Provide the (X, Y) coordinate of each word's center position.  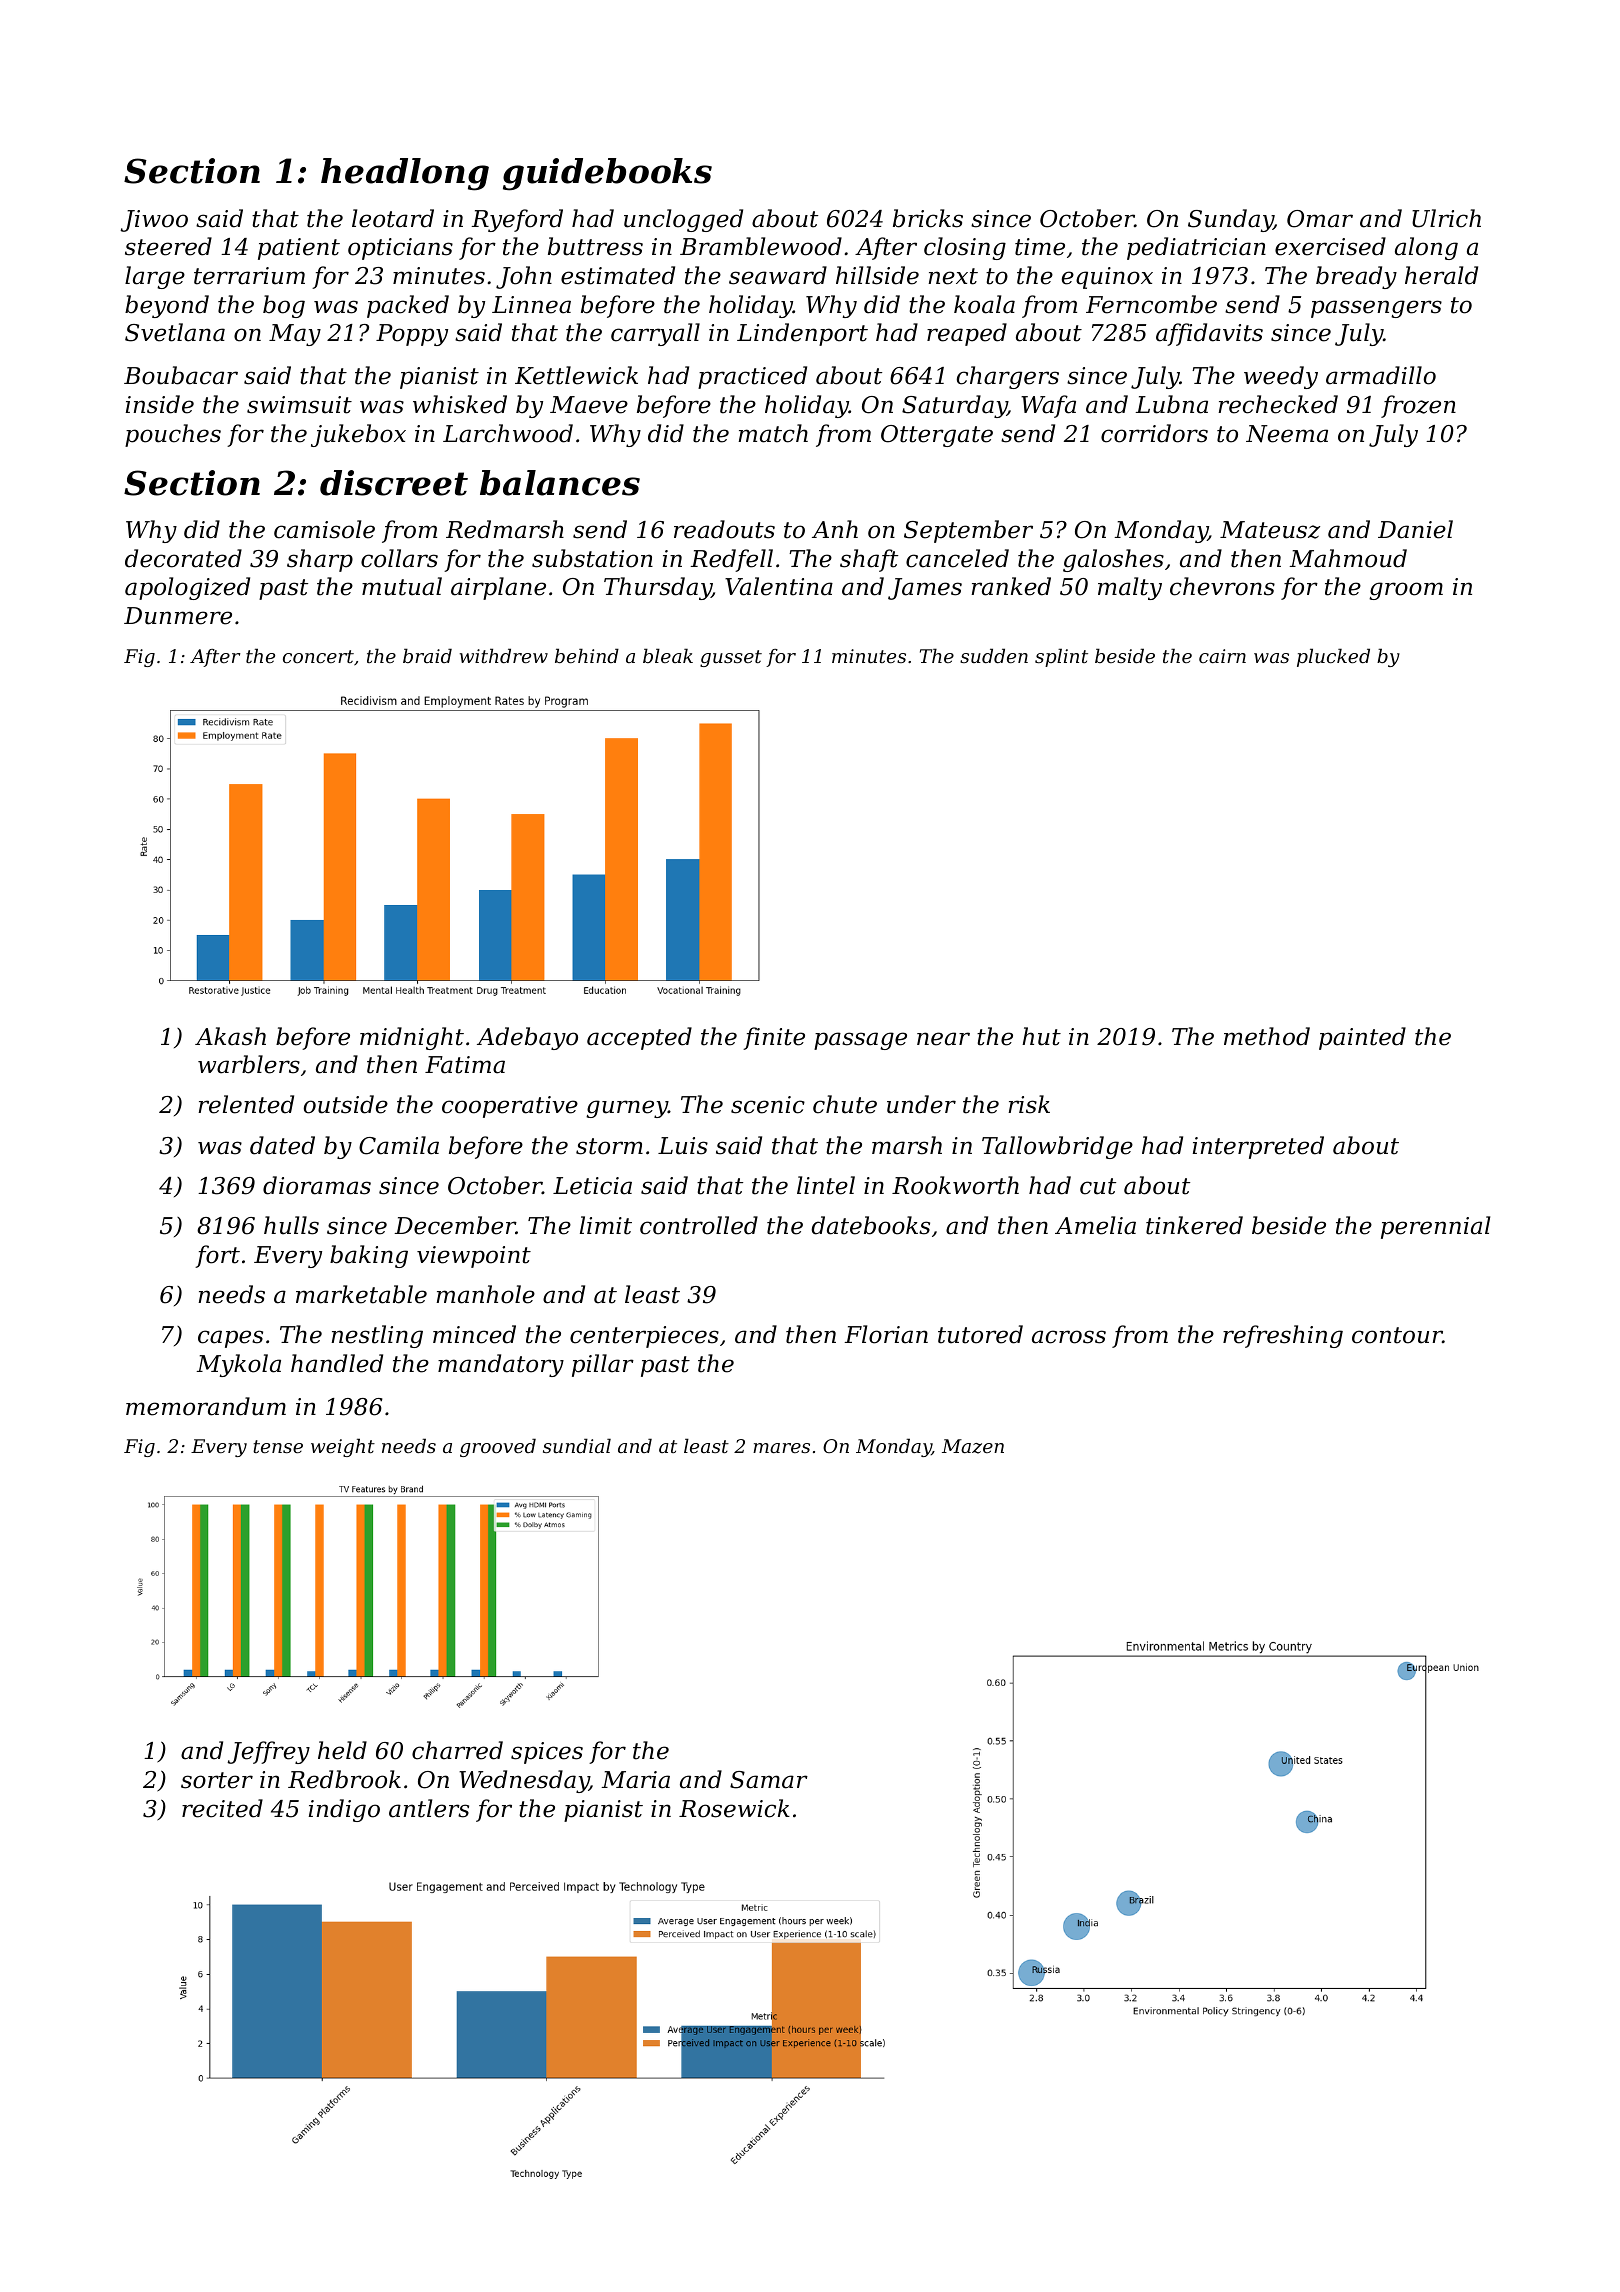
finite (774, 1038)
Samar (769, 1780)
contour (1397, 1335)
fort (217, 1256)
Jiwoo (154, 221)
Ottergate (937, 436)
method (1267, 1036)
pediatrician (1196, 248)
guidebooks (607, 174)
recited (222, 1808)
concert (318, 656)
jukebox (358, 435)
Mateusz (1270, 530)
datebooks (870, 1225)
